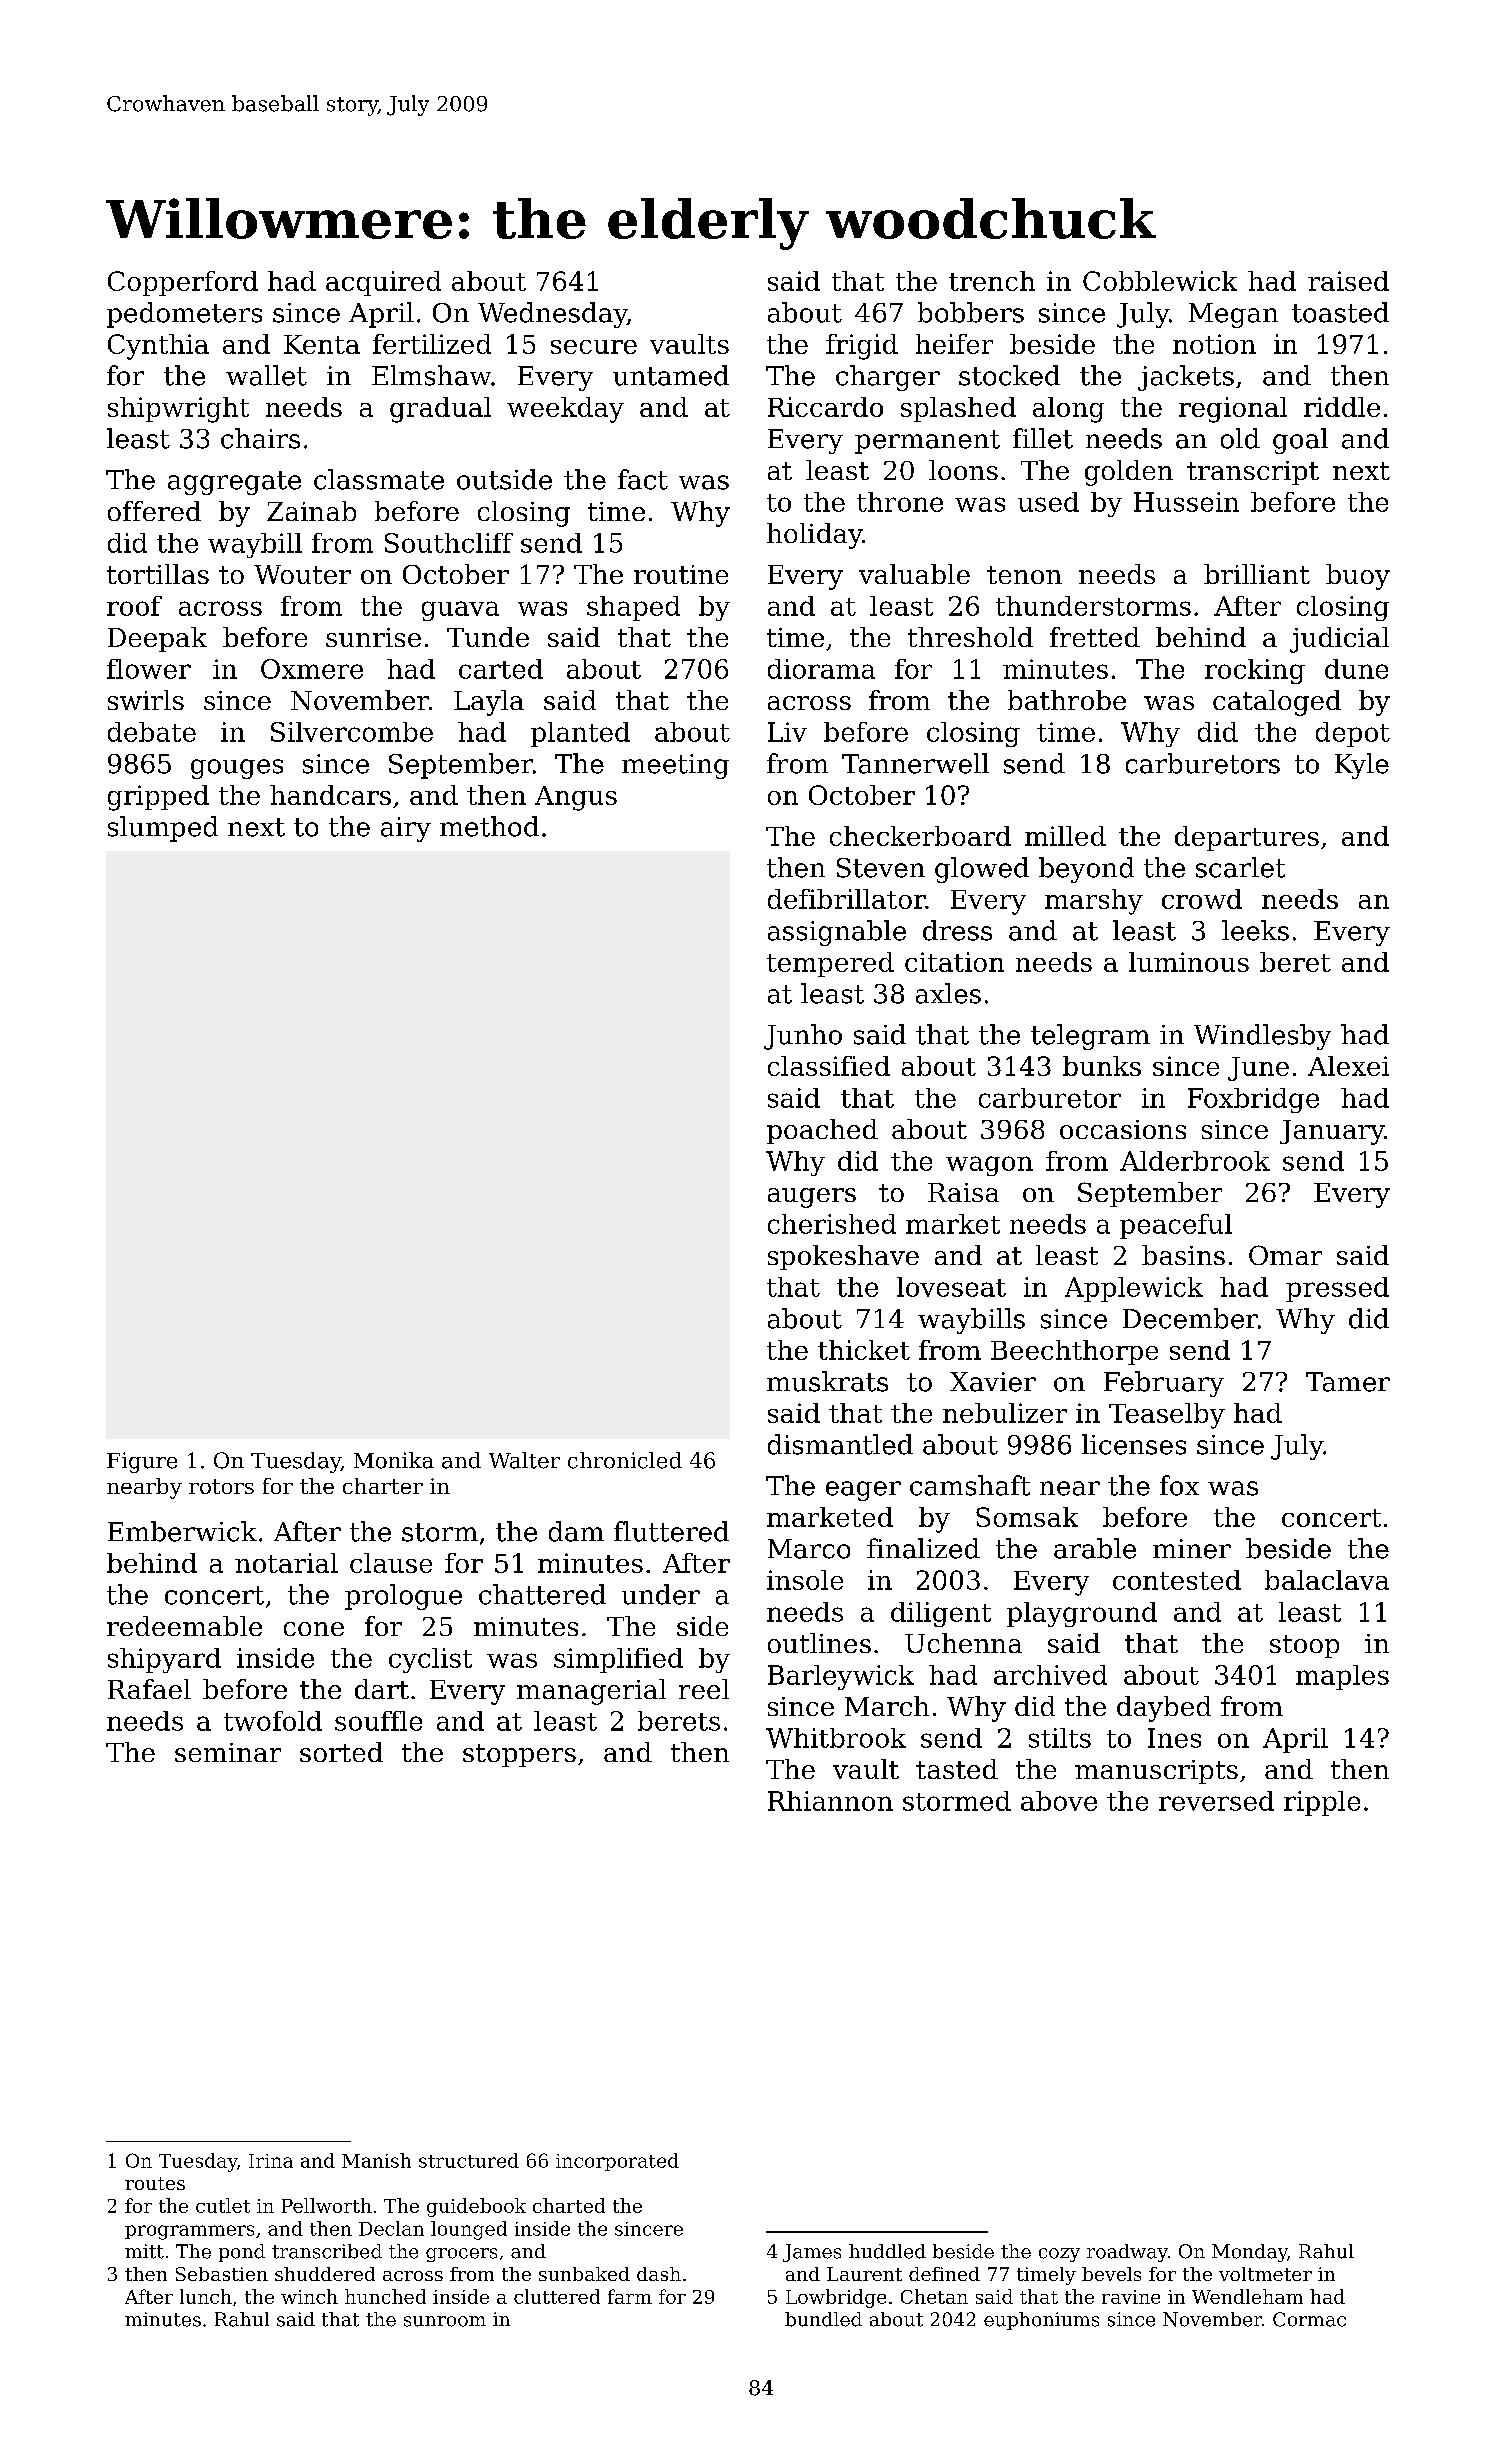 This screenshot has height=2464, width=1496. I want to click on raised, so click(1348, 281).
